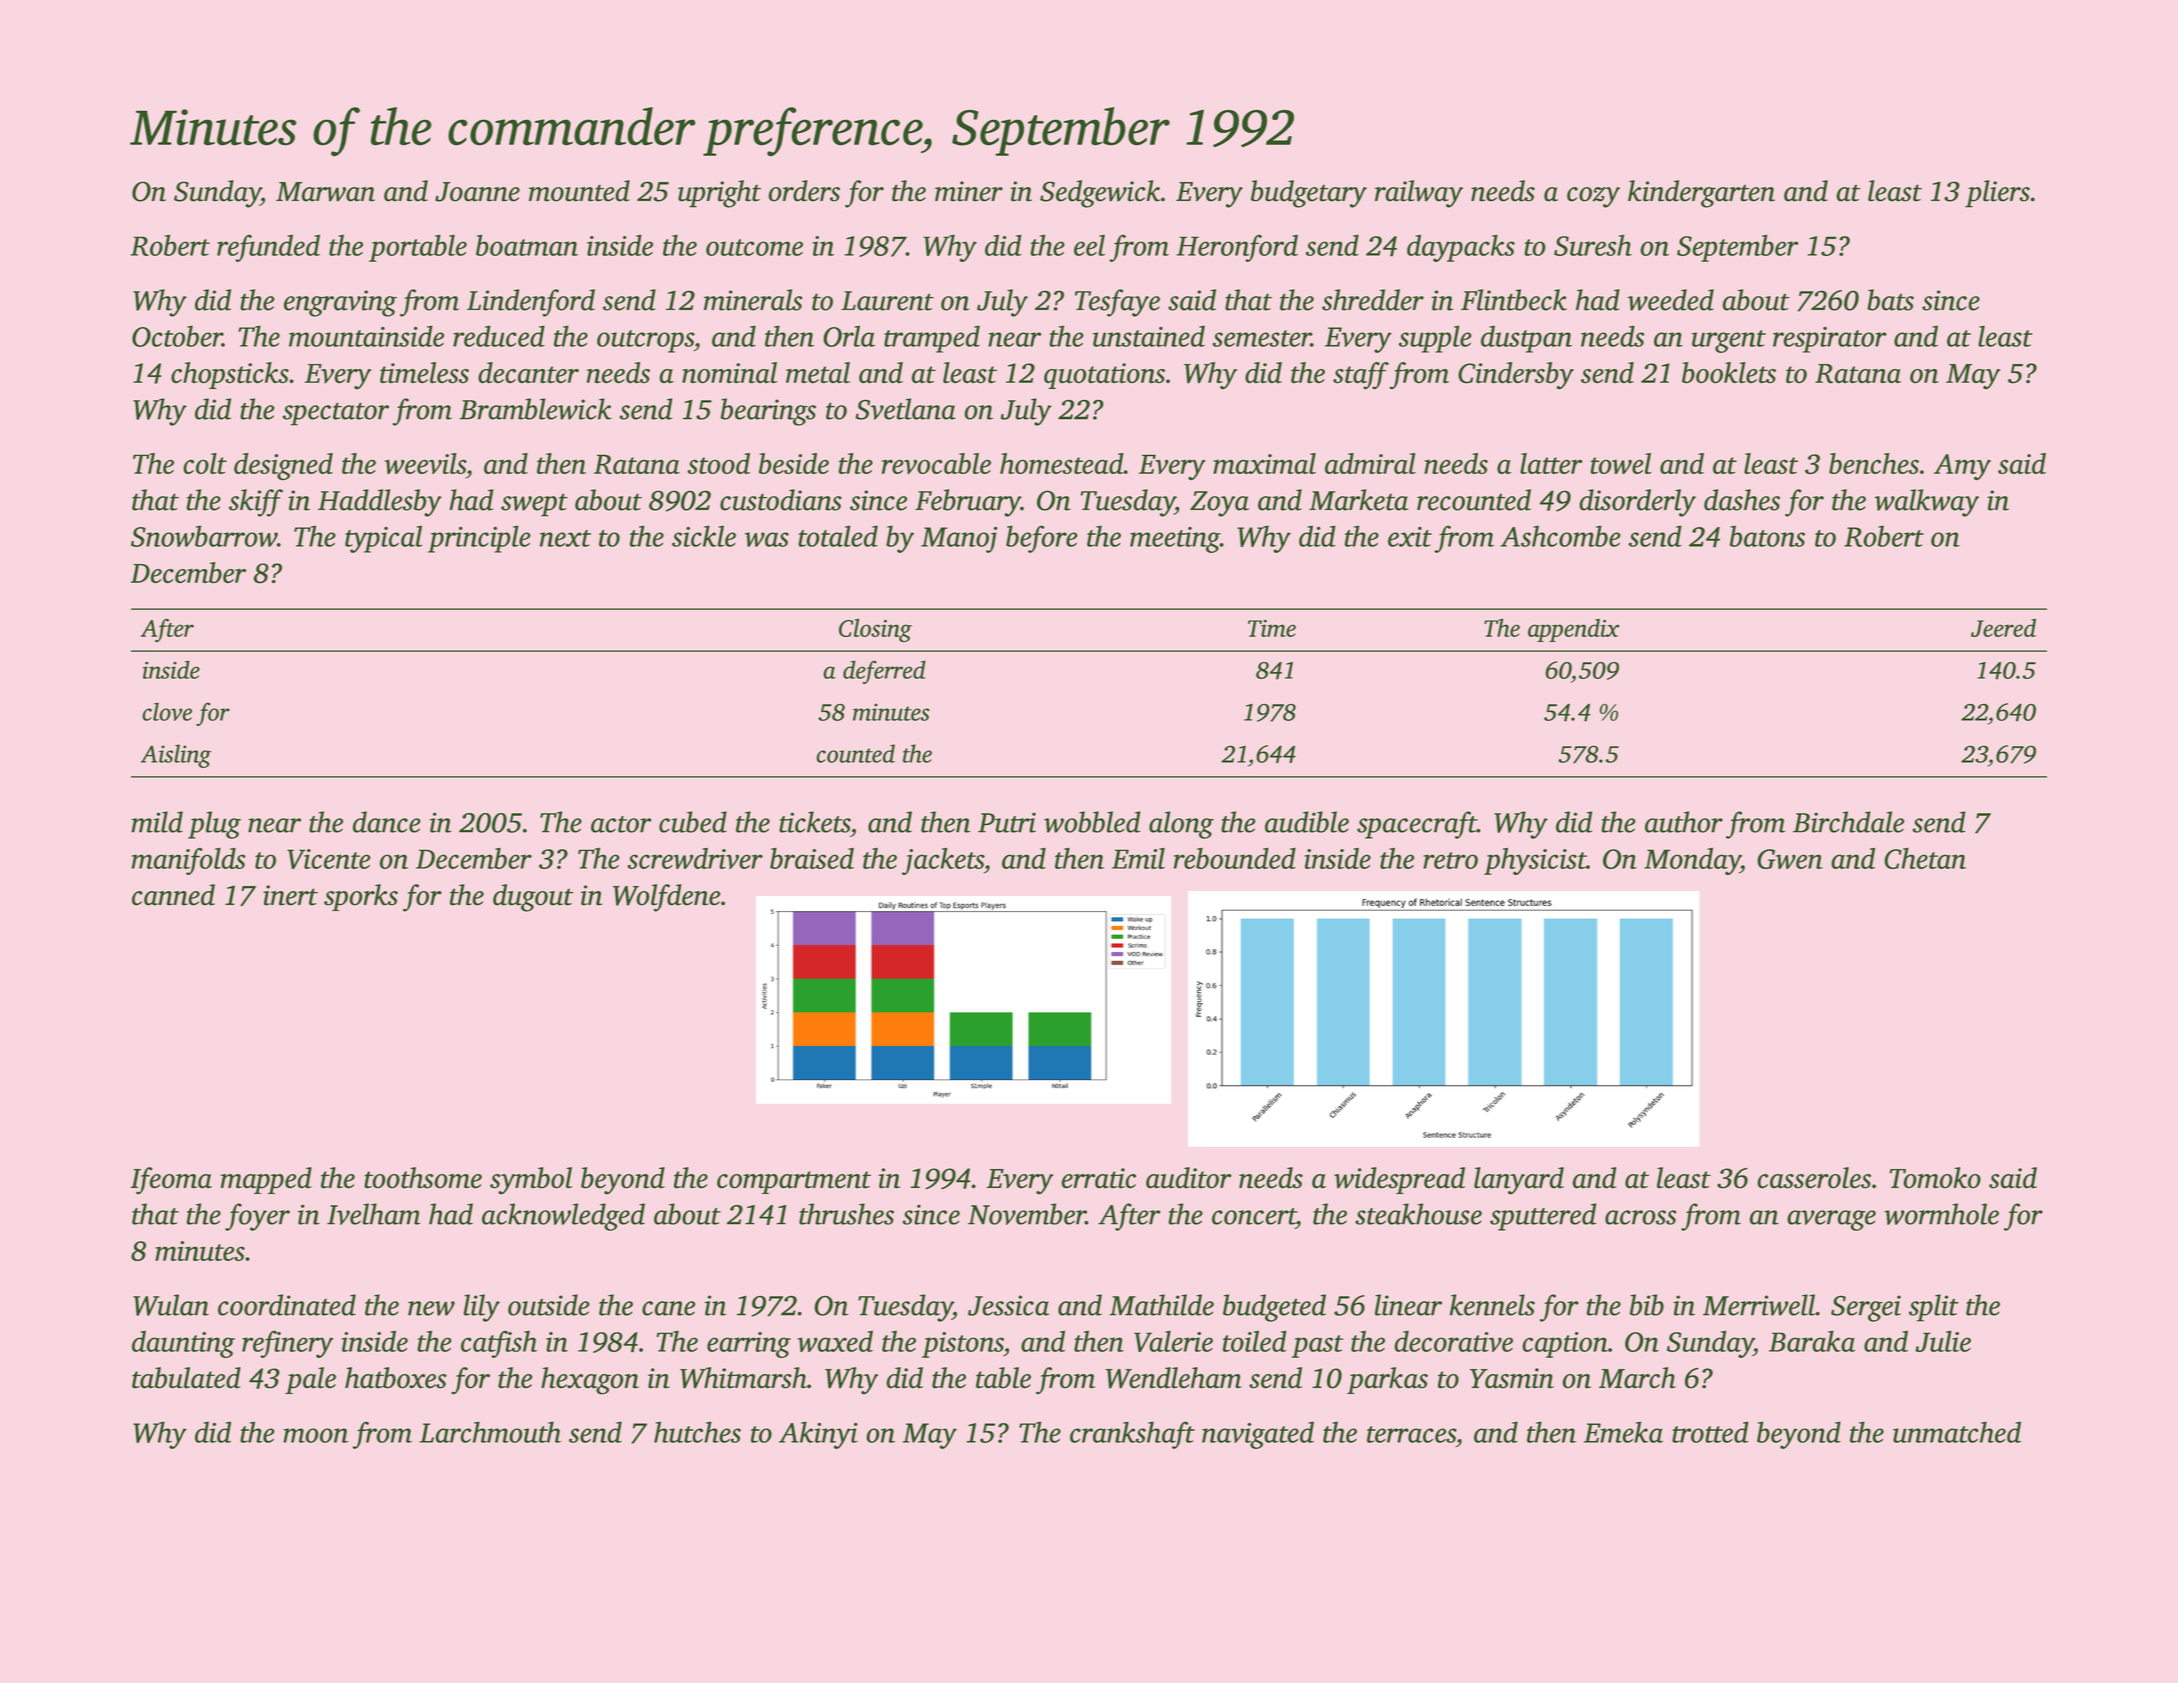 This document has height=1683, width=2178. What do you see at coordinates (171, 1181) in the document?
I see `Ifeoma` at bounding box center [171, 1181].
